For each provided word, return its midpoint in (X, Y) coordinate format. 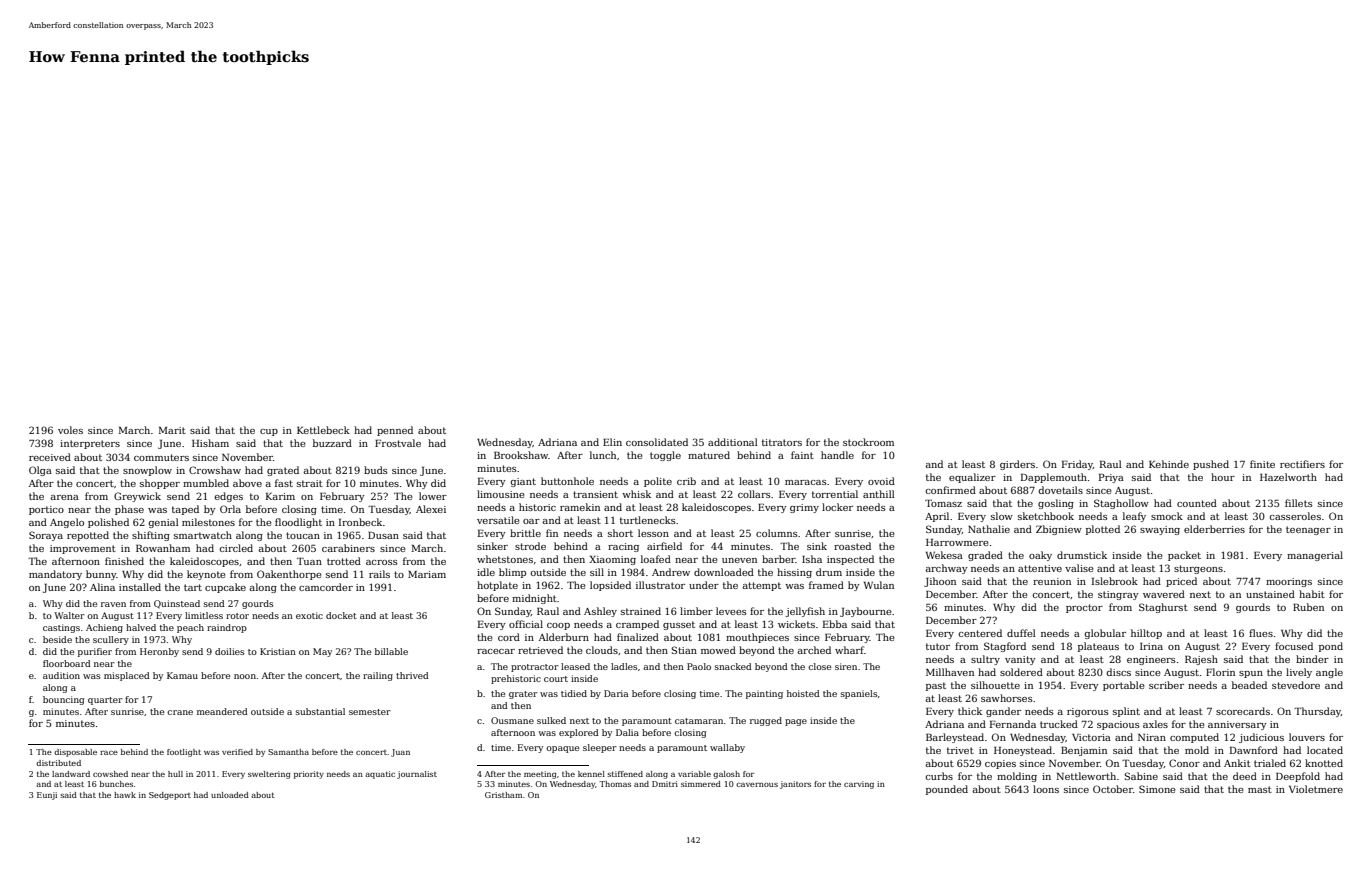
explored (579, 733)
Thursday (1317, 712)
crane (180, 712)
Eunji (47, 796)
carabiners (348, 548)
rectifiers (1302, 464)
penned (395, 431)
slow (1002, 516)
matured (709, 455)
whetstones (505, 559)
